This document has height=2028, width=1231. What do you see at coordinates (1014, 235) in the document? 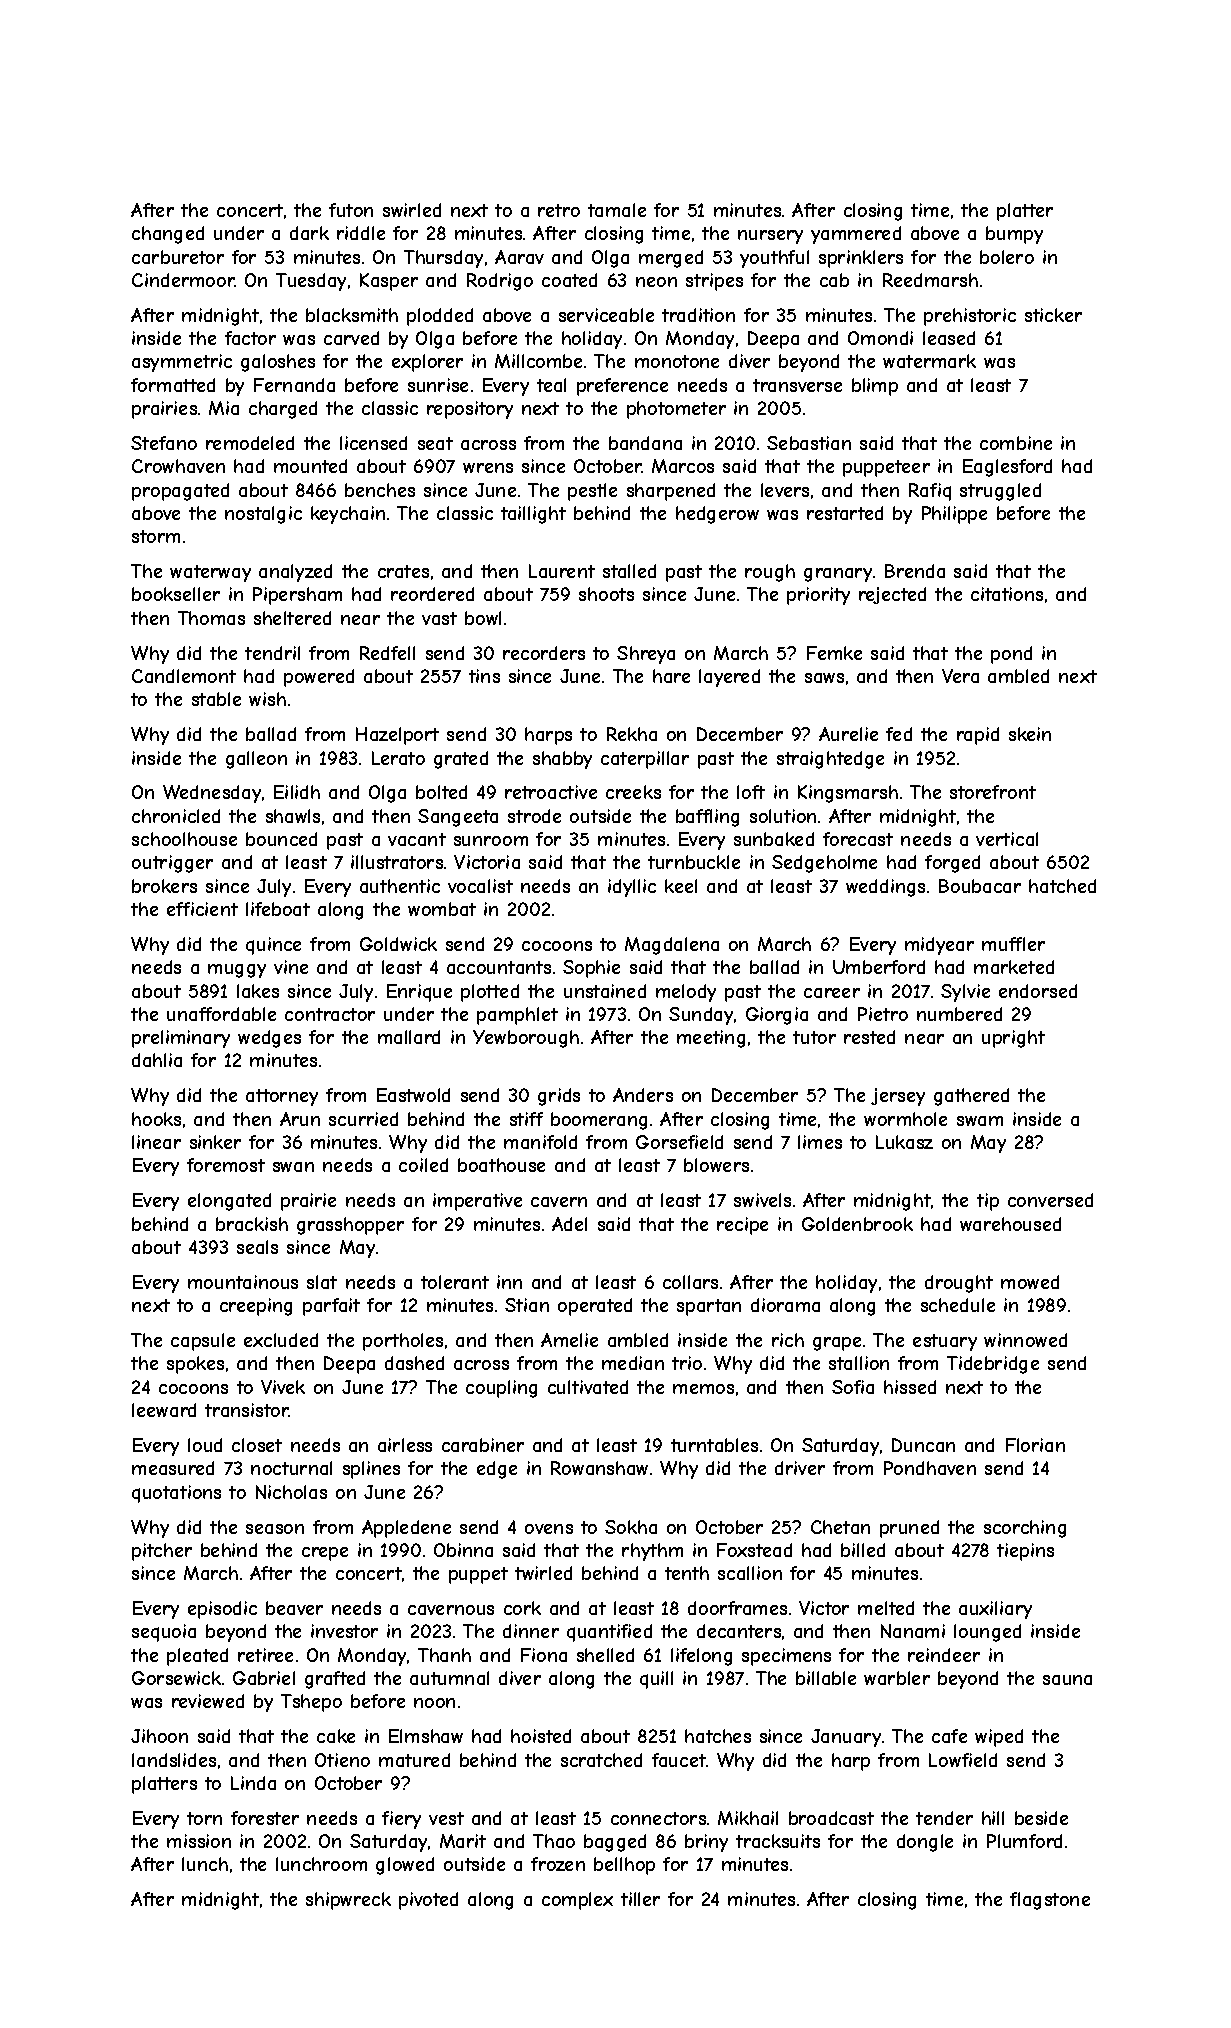
I see `bumpy` at bounding box center [1014, 235].
